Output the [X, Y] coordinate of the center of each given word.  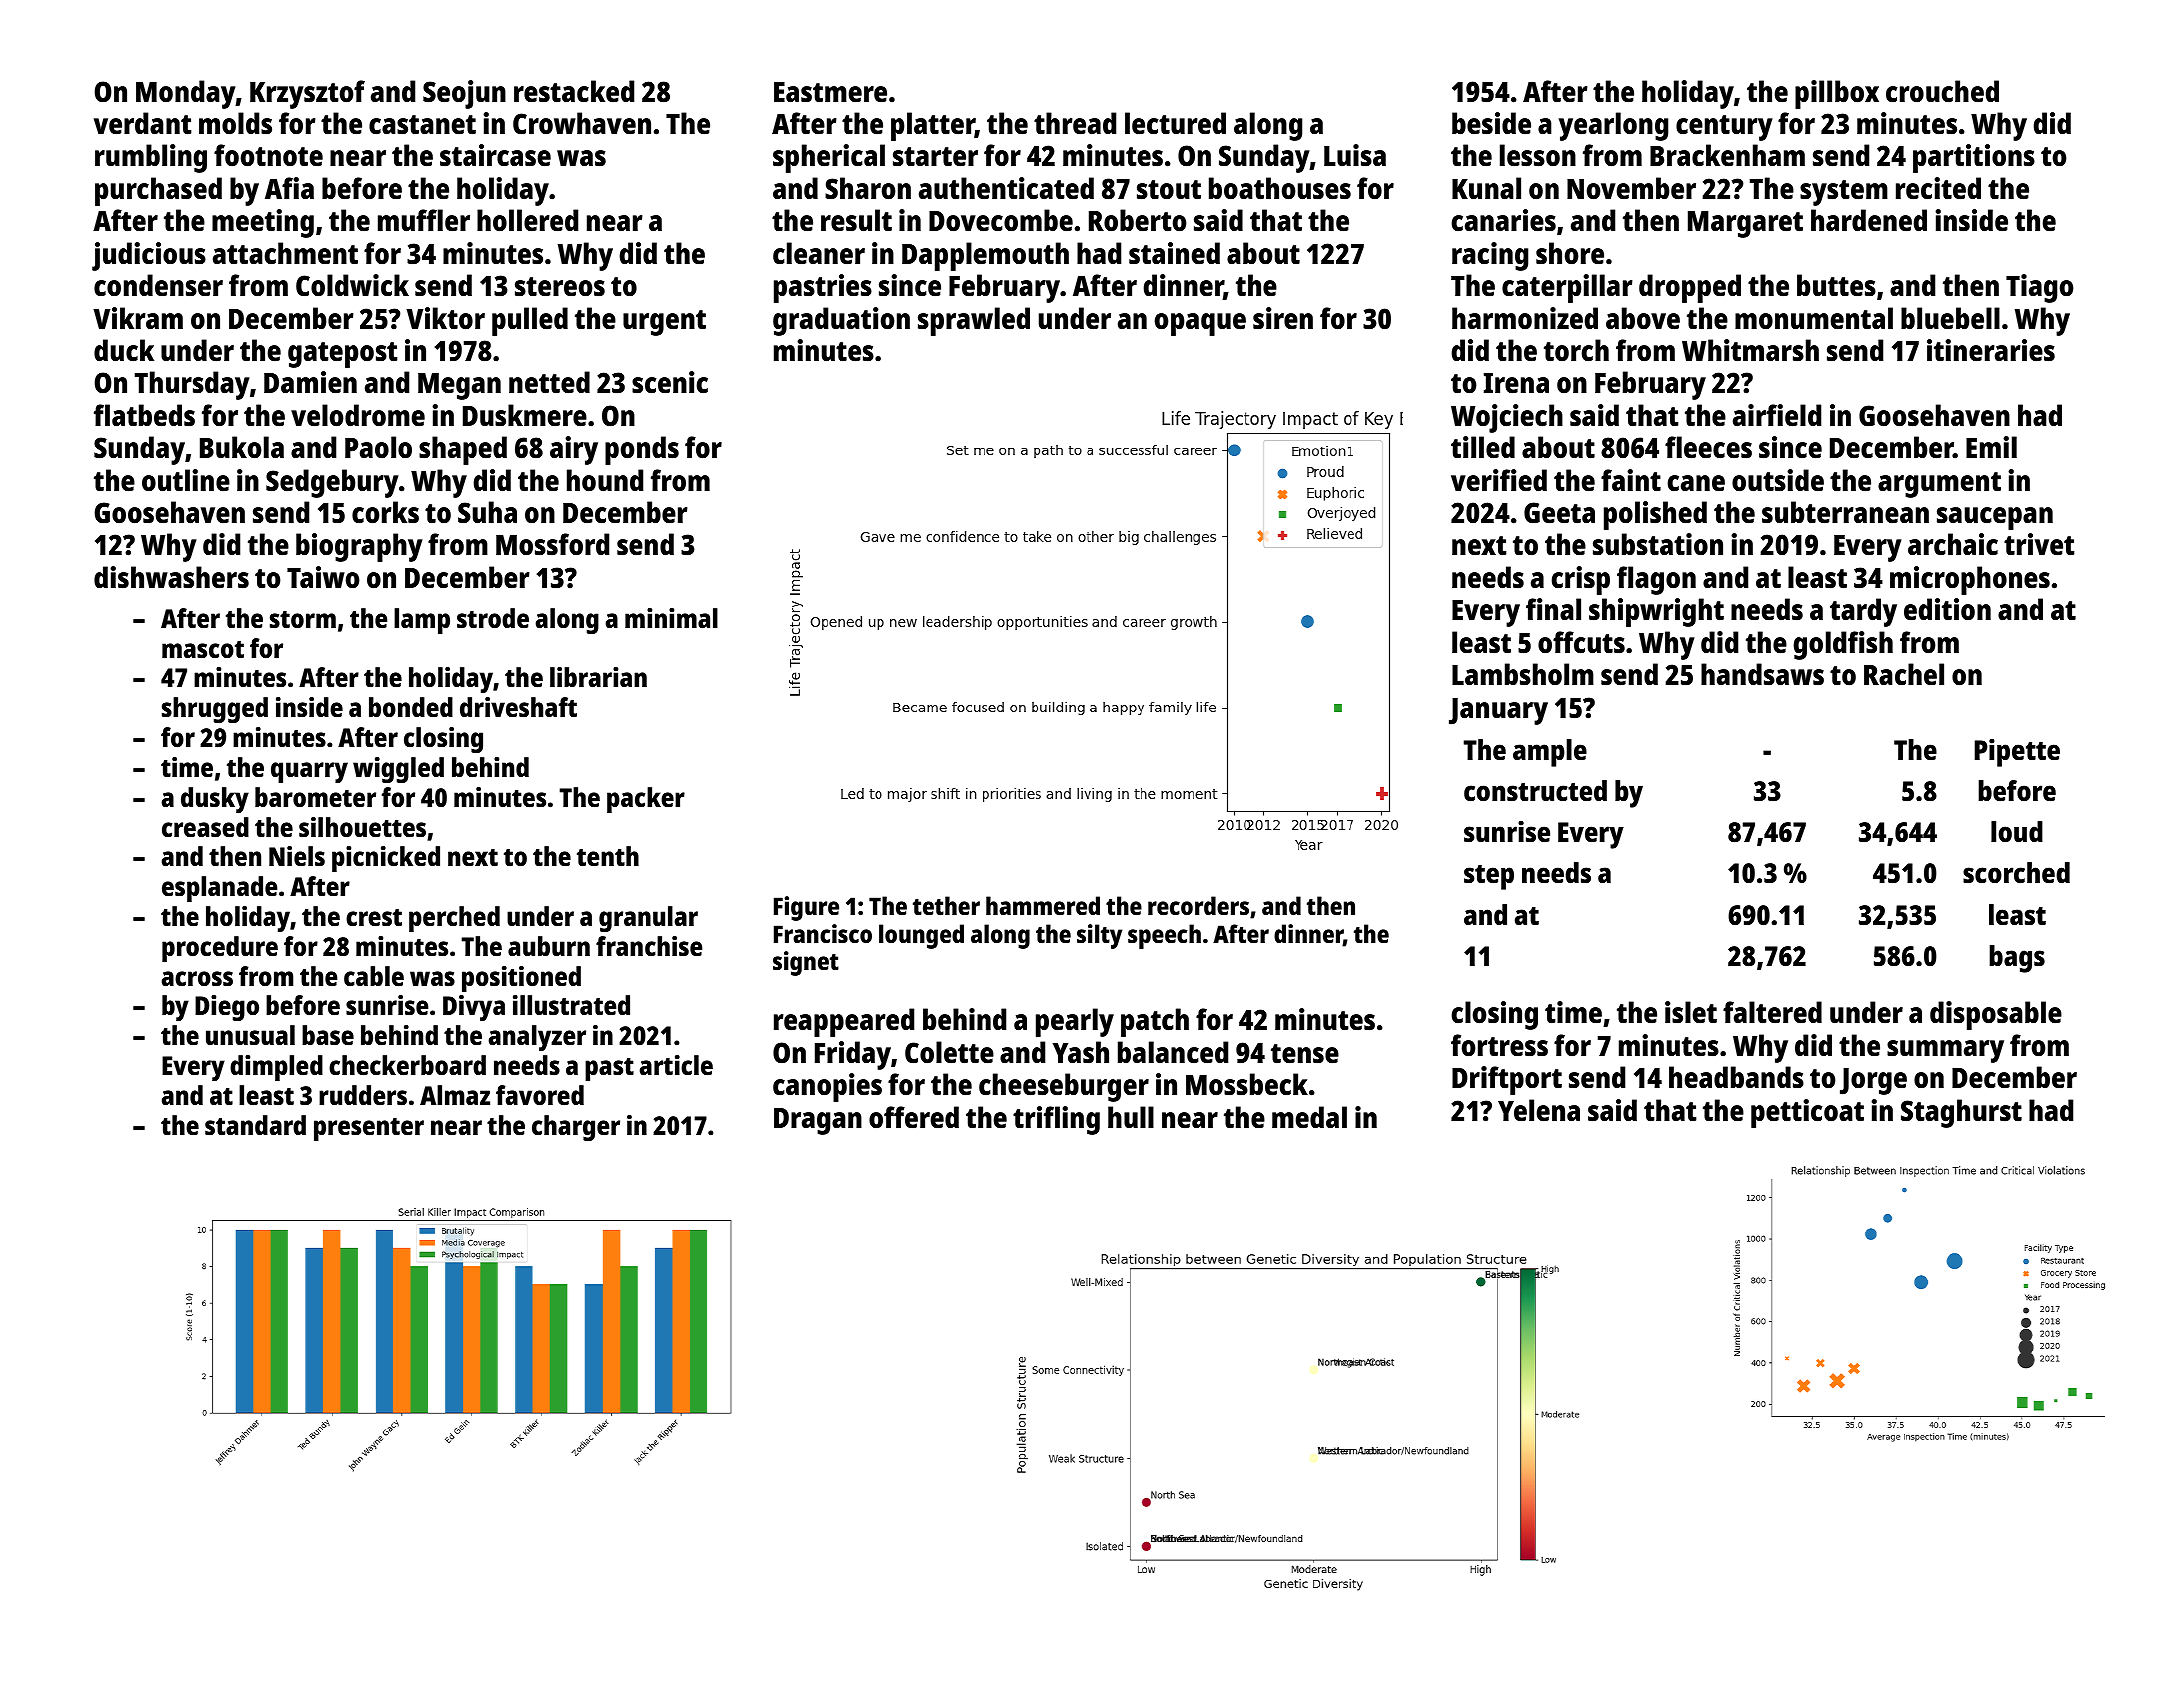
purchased [158, 191]
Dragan [818, 1121]
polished [1655, 515]
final [1553, 609]
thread [1075, 123]
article [676, 1065]
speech [1164, 936]
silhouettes [362, 827]
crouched [1942, 91]
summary [1945, 1051]
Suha [487, 512]
